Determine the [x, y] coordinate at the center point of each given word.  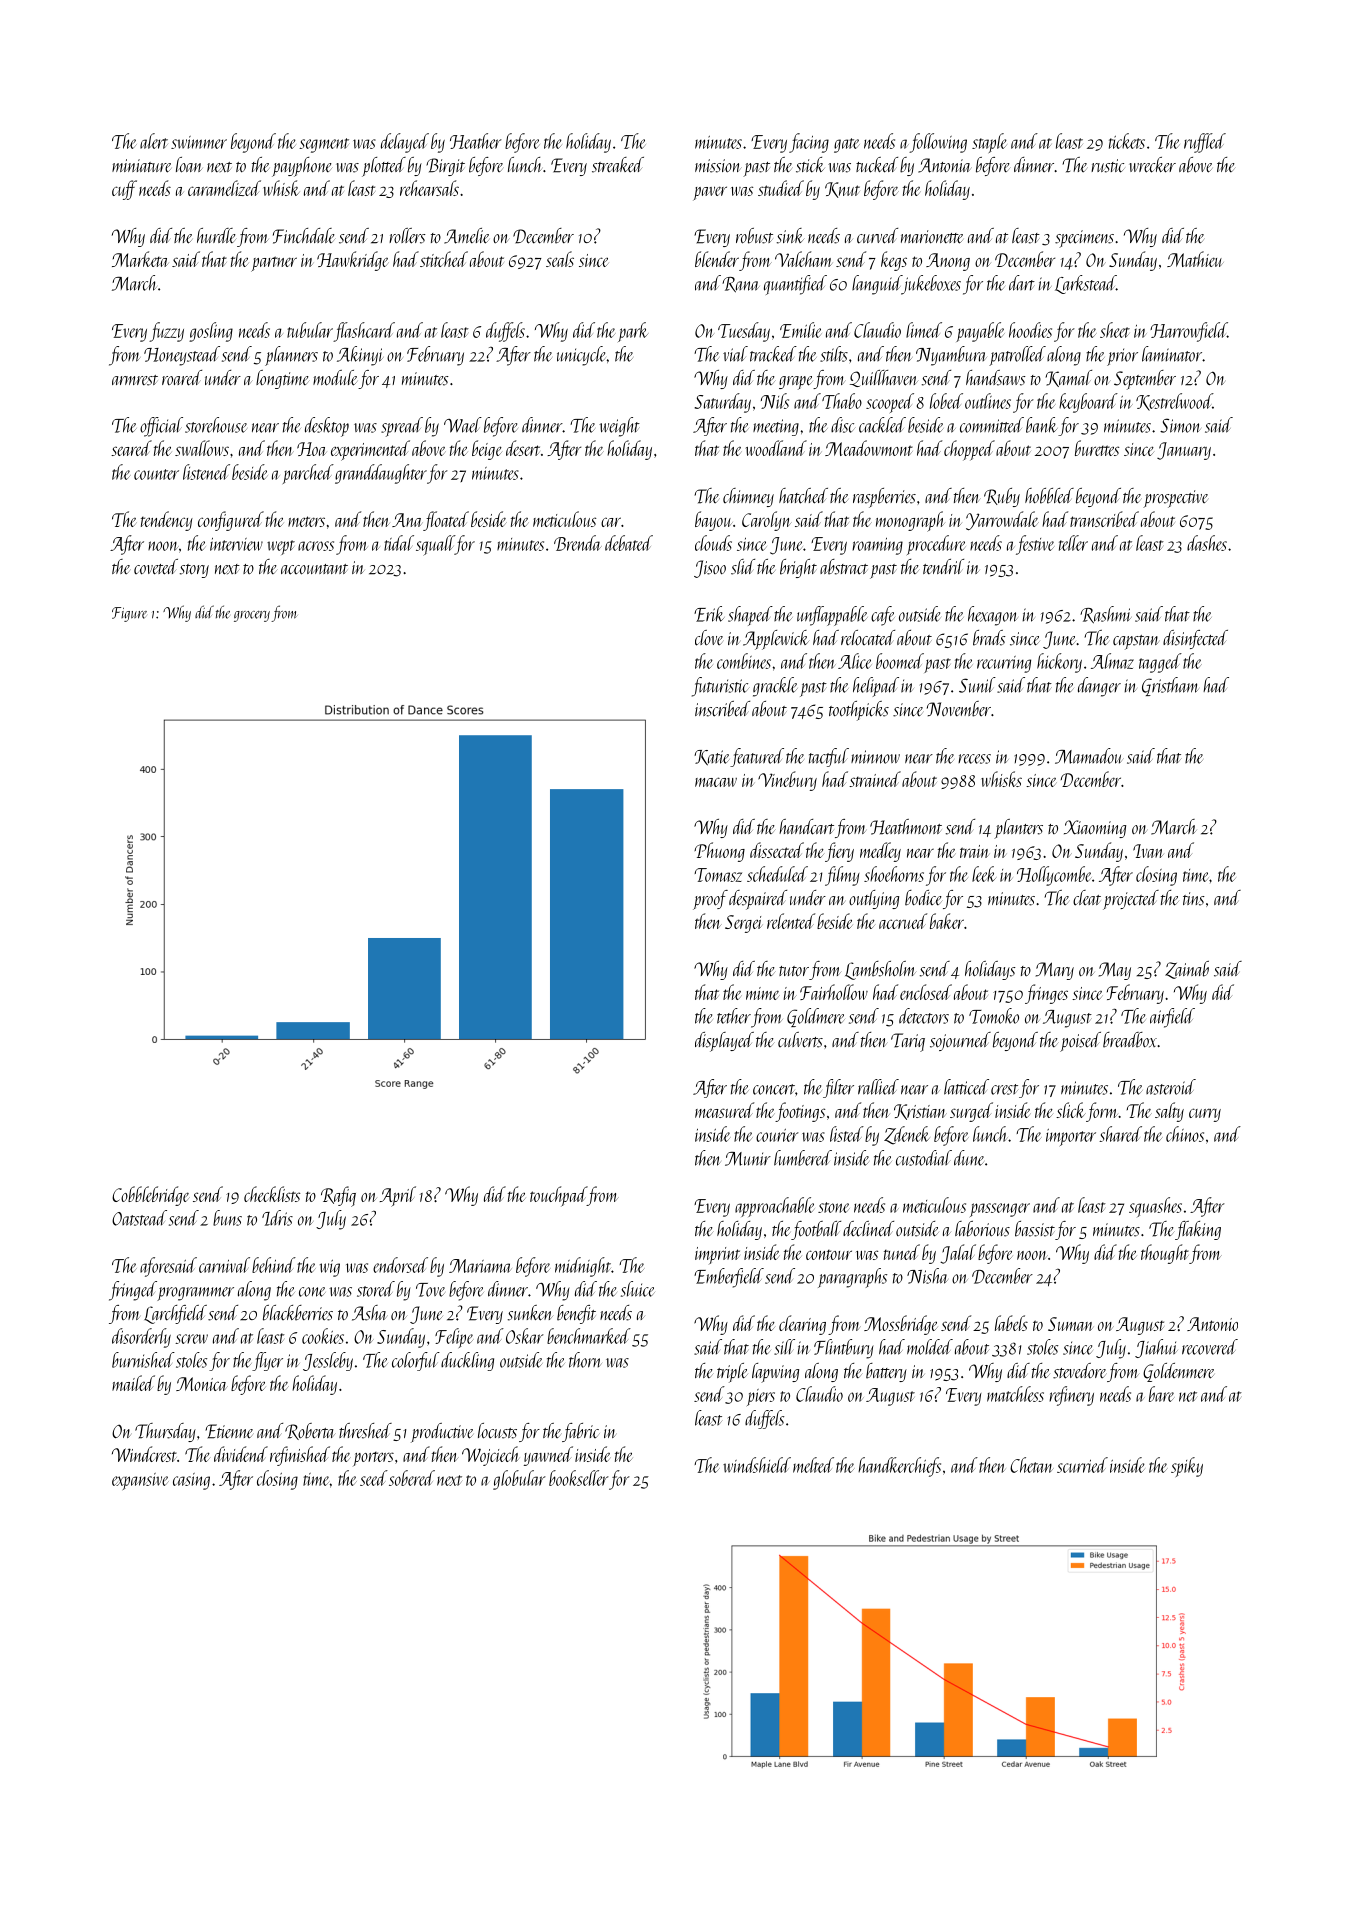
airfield [1172, 1018]
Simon [1180, 425]
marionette [932, 237]
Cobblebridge [151, 1196]
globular [519, 1480]
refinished [300, 1456]
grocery [252, 616]
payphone [302, 167]
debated [629, 543]
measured [724, 1110]
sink [790, 236]
